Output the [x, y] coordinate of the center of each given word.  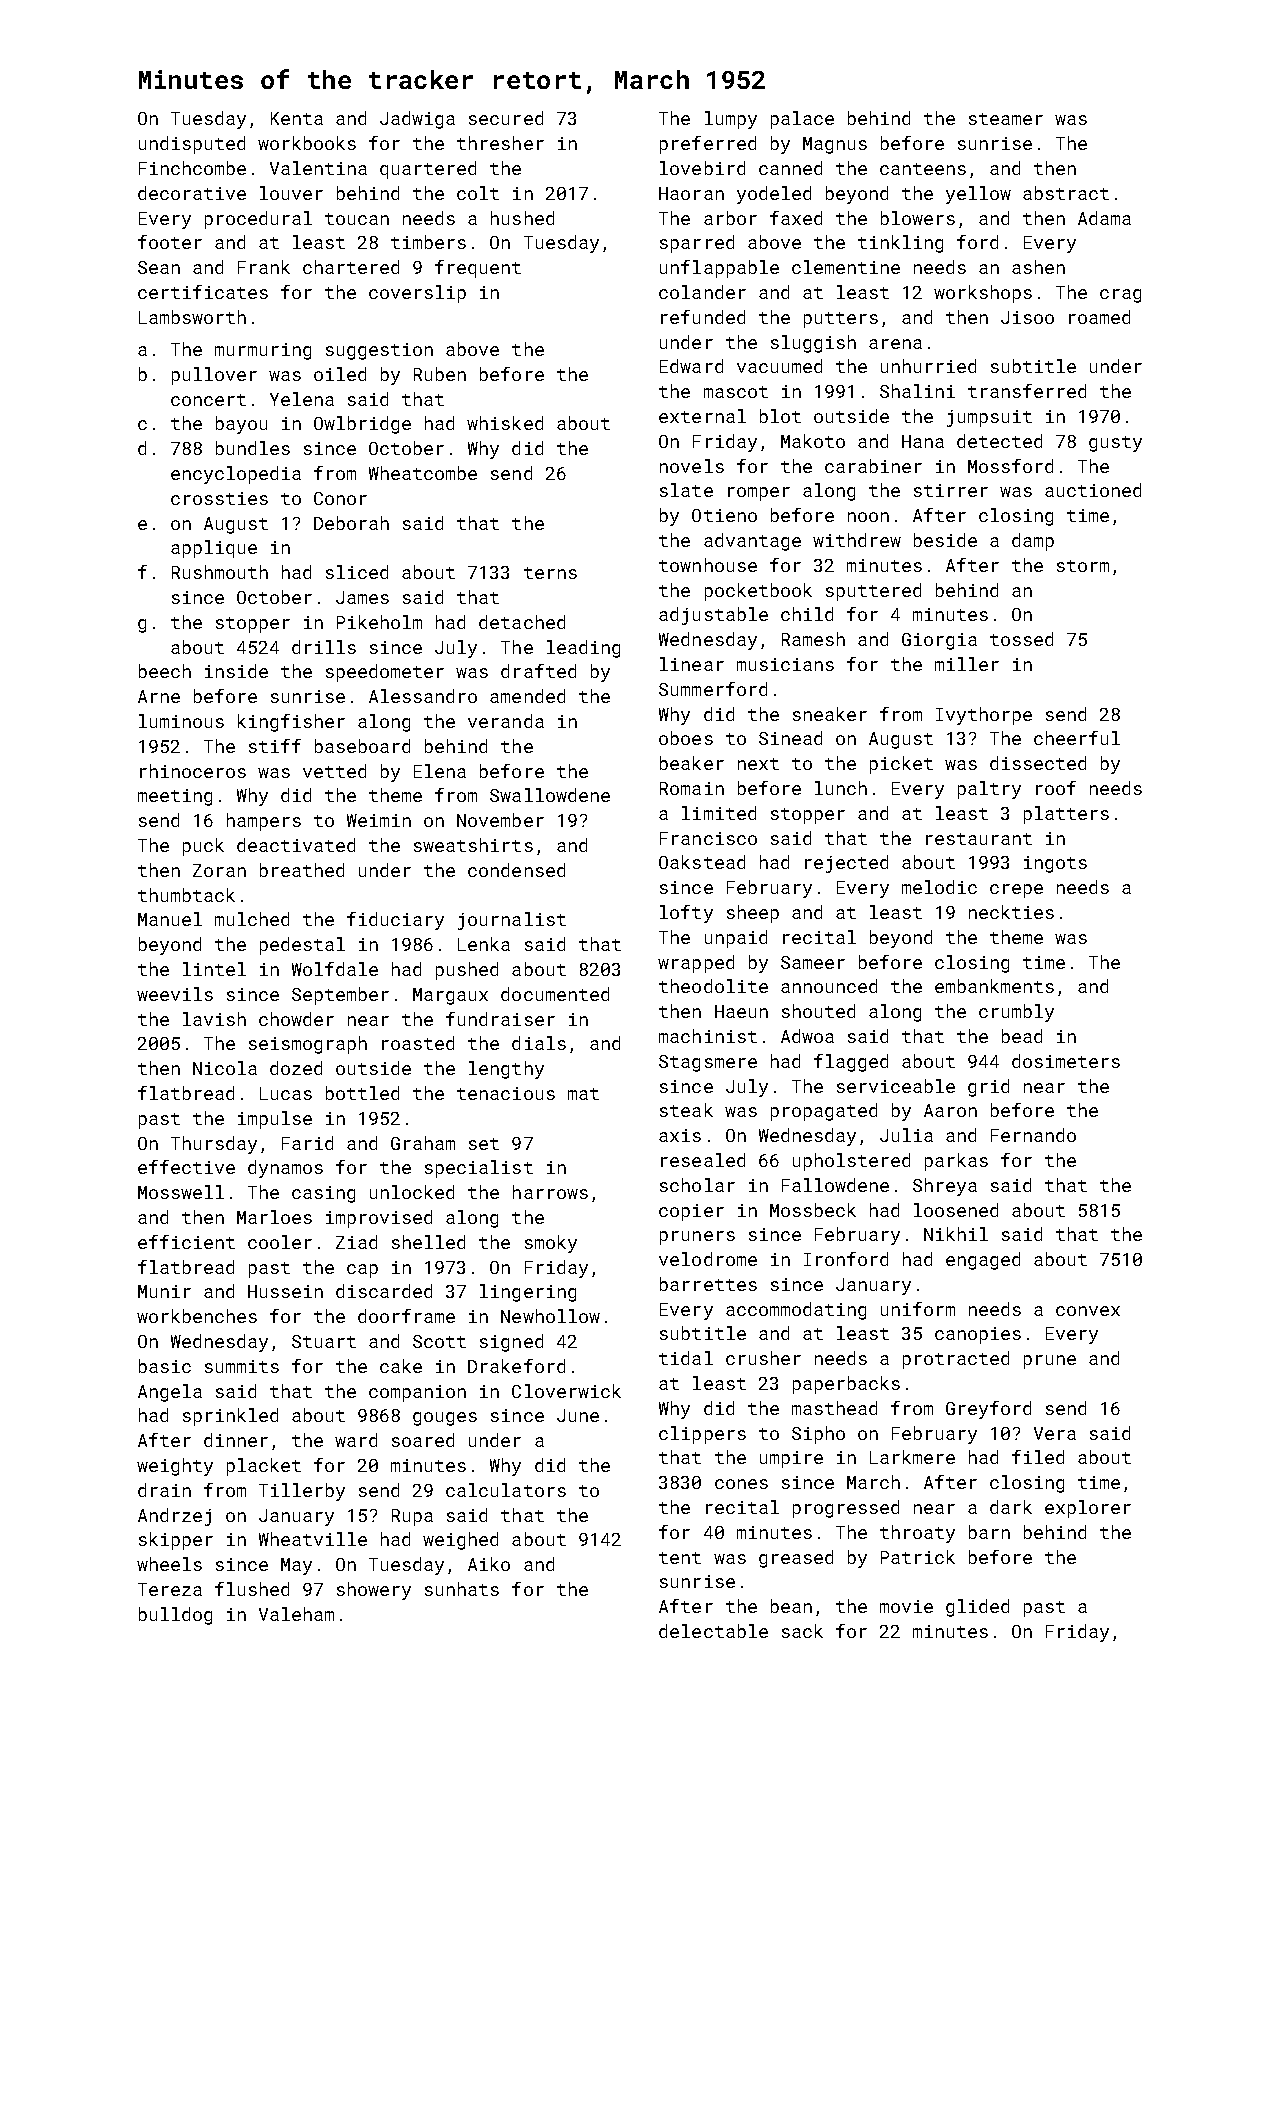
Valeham [296, 1614]
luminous [181, 721]
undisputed [192, 145]
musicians [785, 664]
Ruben [440, 374]
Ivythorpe [984, 716]
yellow [978, 195]
